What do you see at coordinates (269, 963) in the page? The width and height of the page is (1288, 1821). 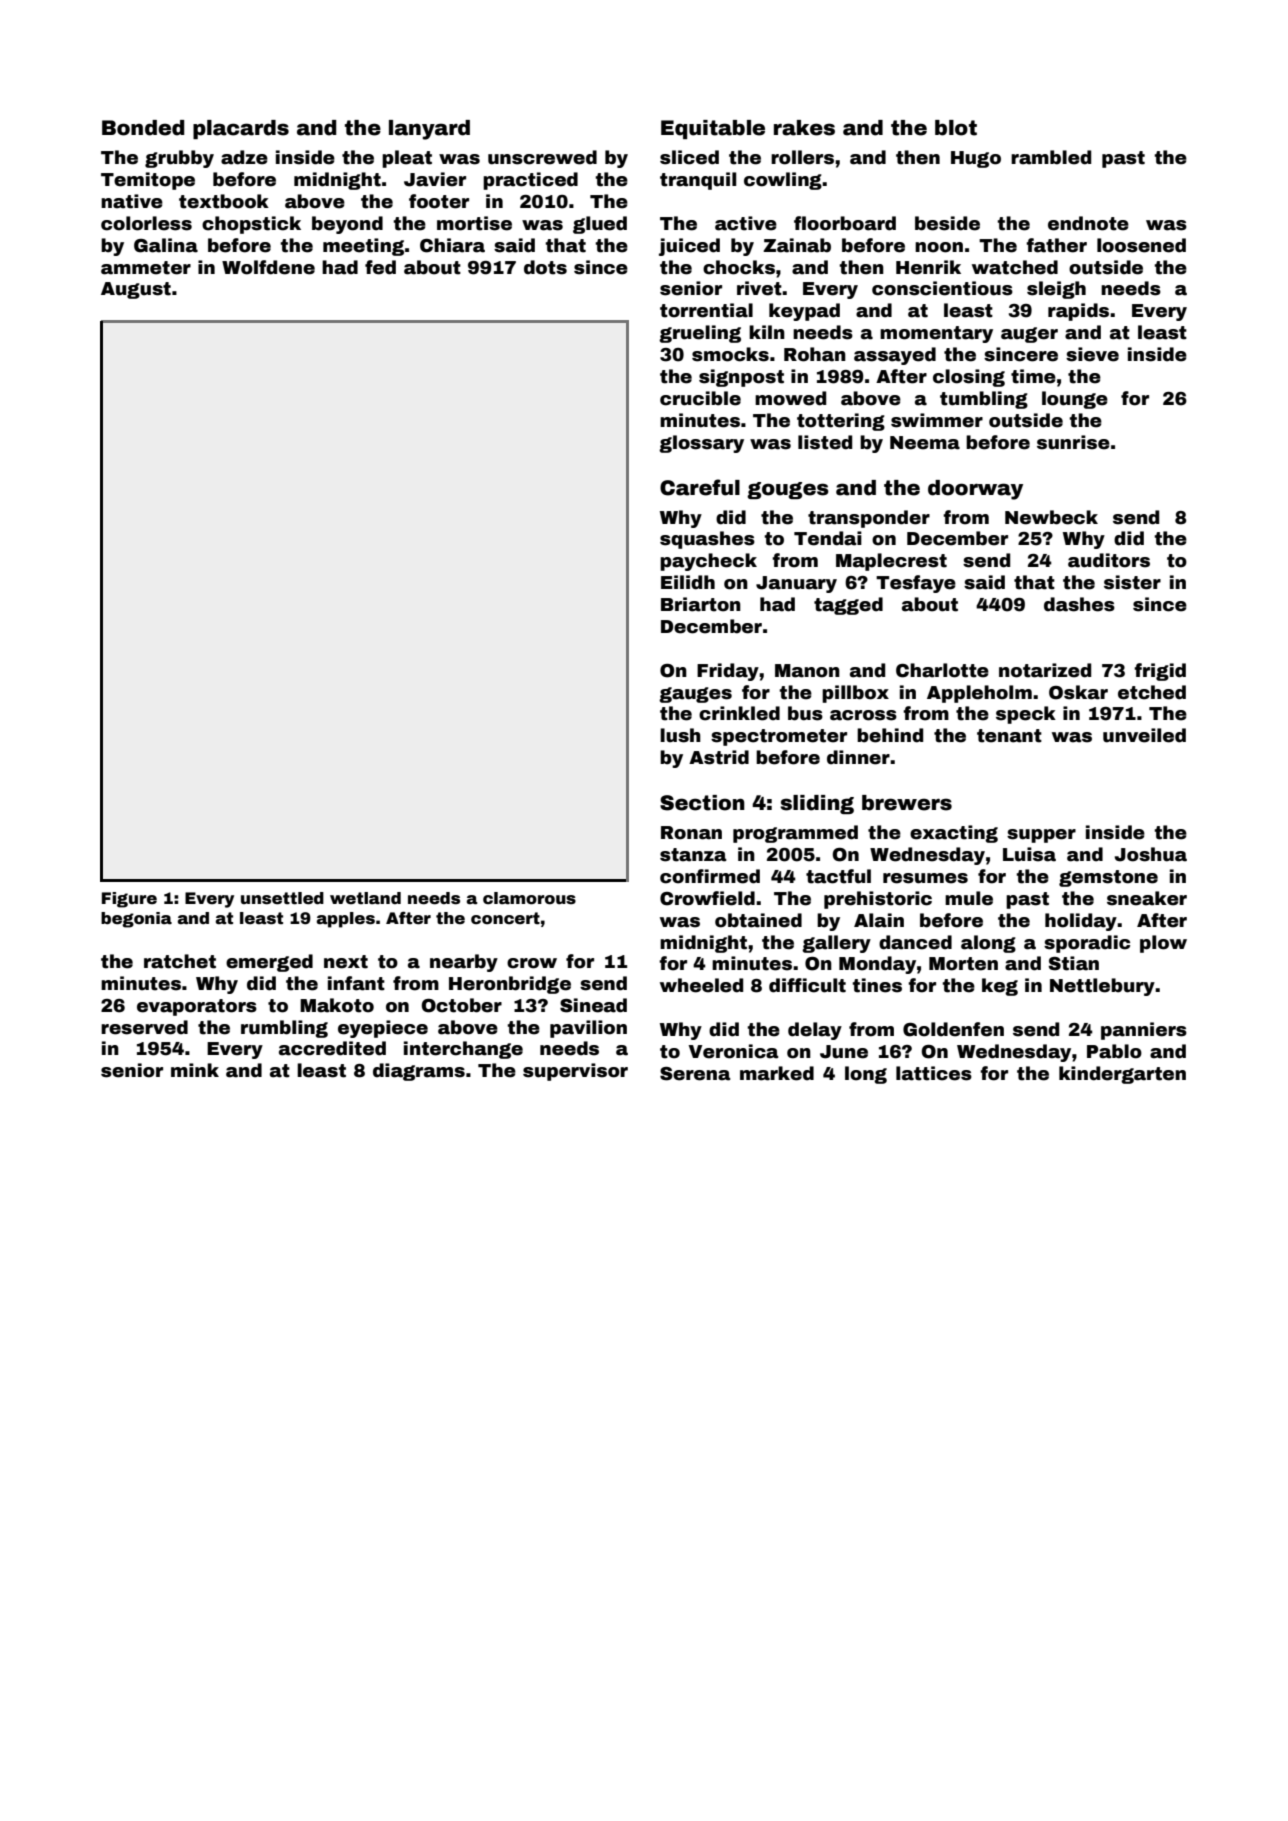 I see `emerged` at bounding box center [269, 963].
